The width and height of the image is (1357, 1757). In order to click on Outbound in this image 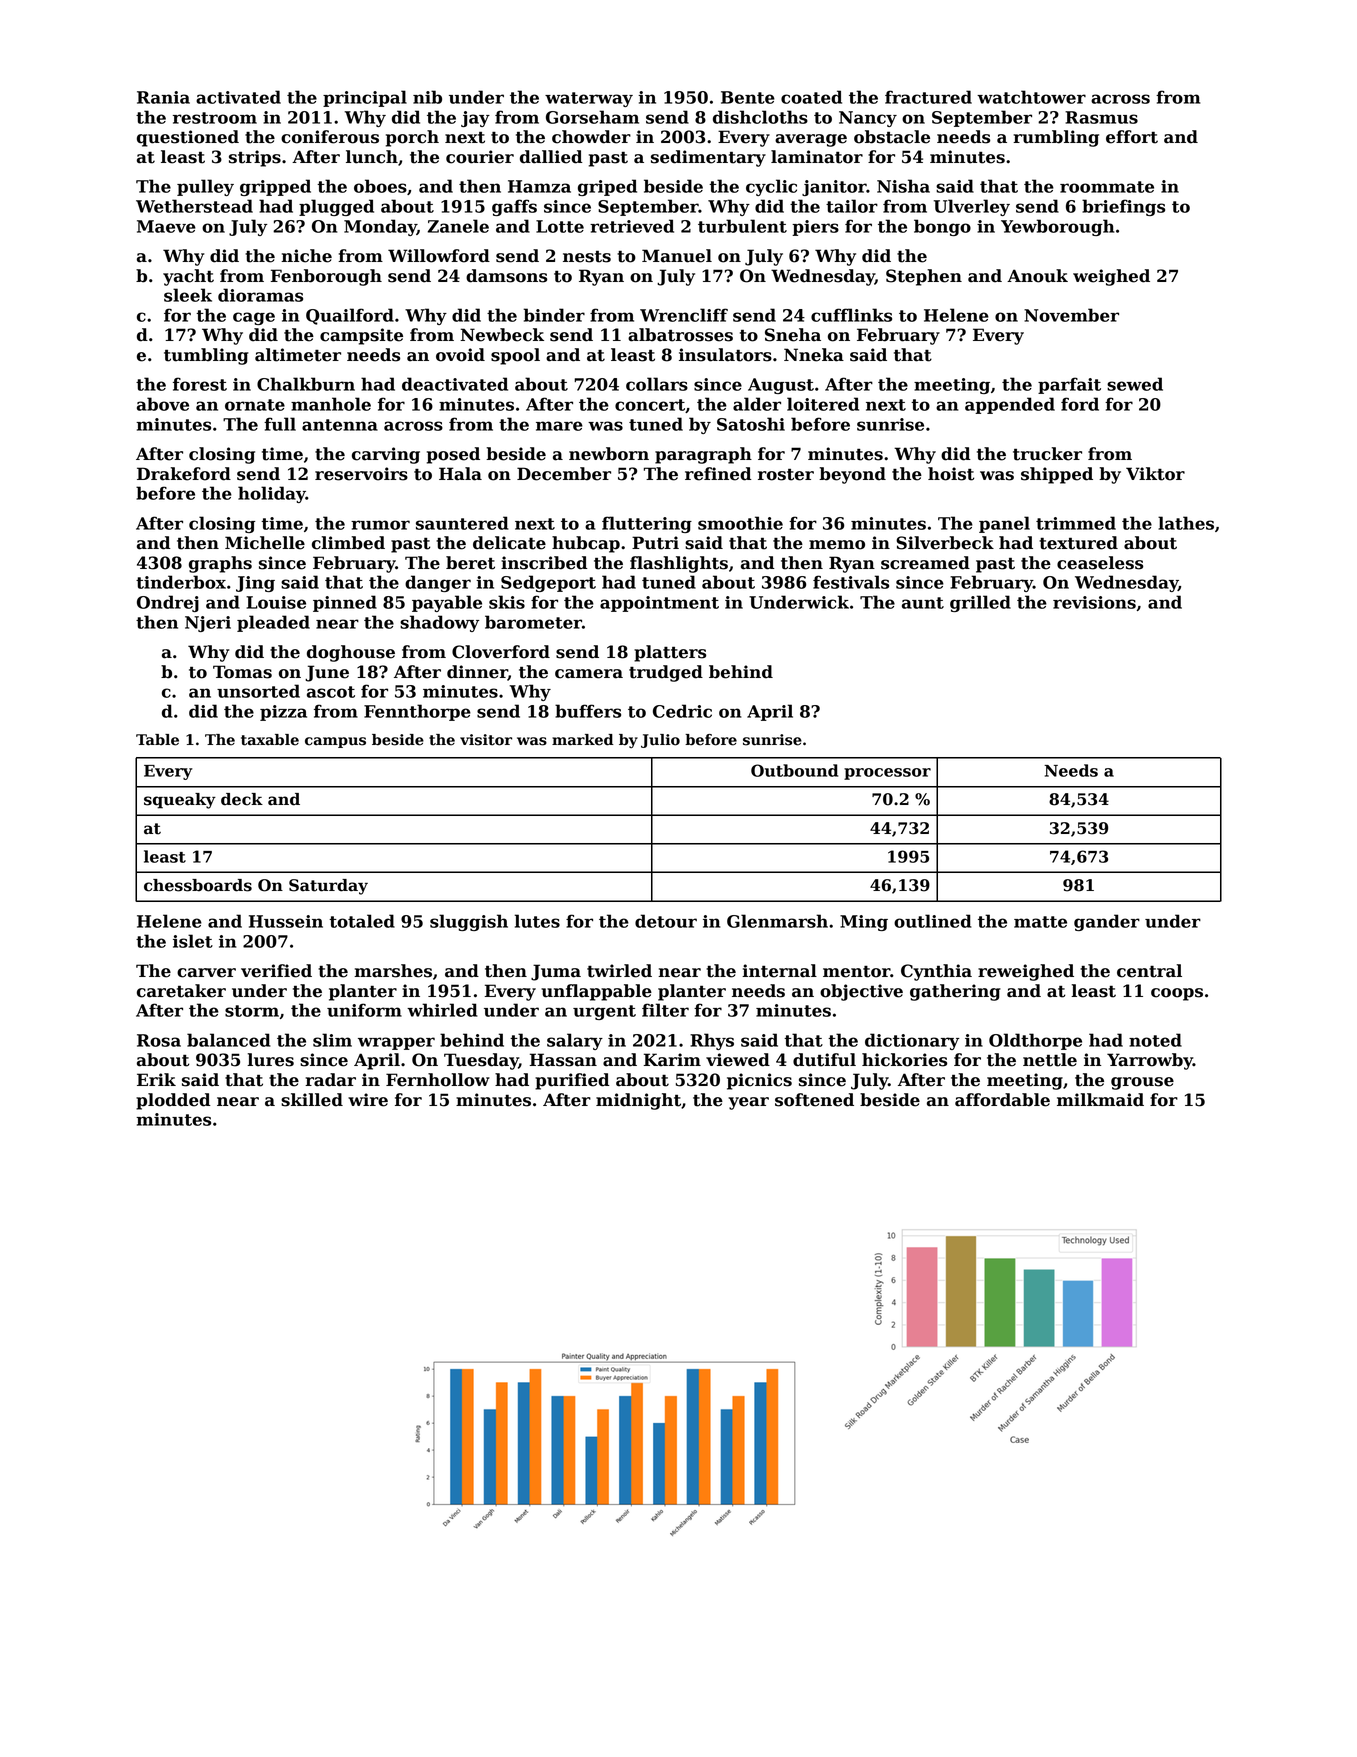, I will do `click(794, 770)`.
